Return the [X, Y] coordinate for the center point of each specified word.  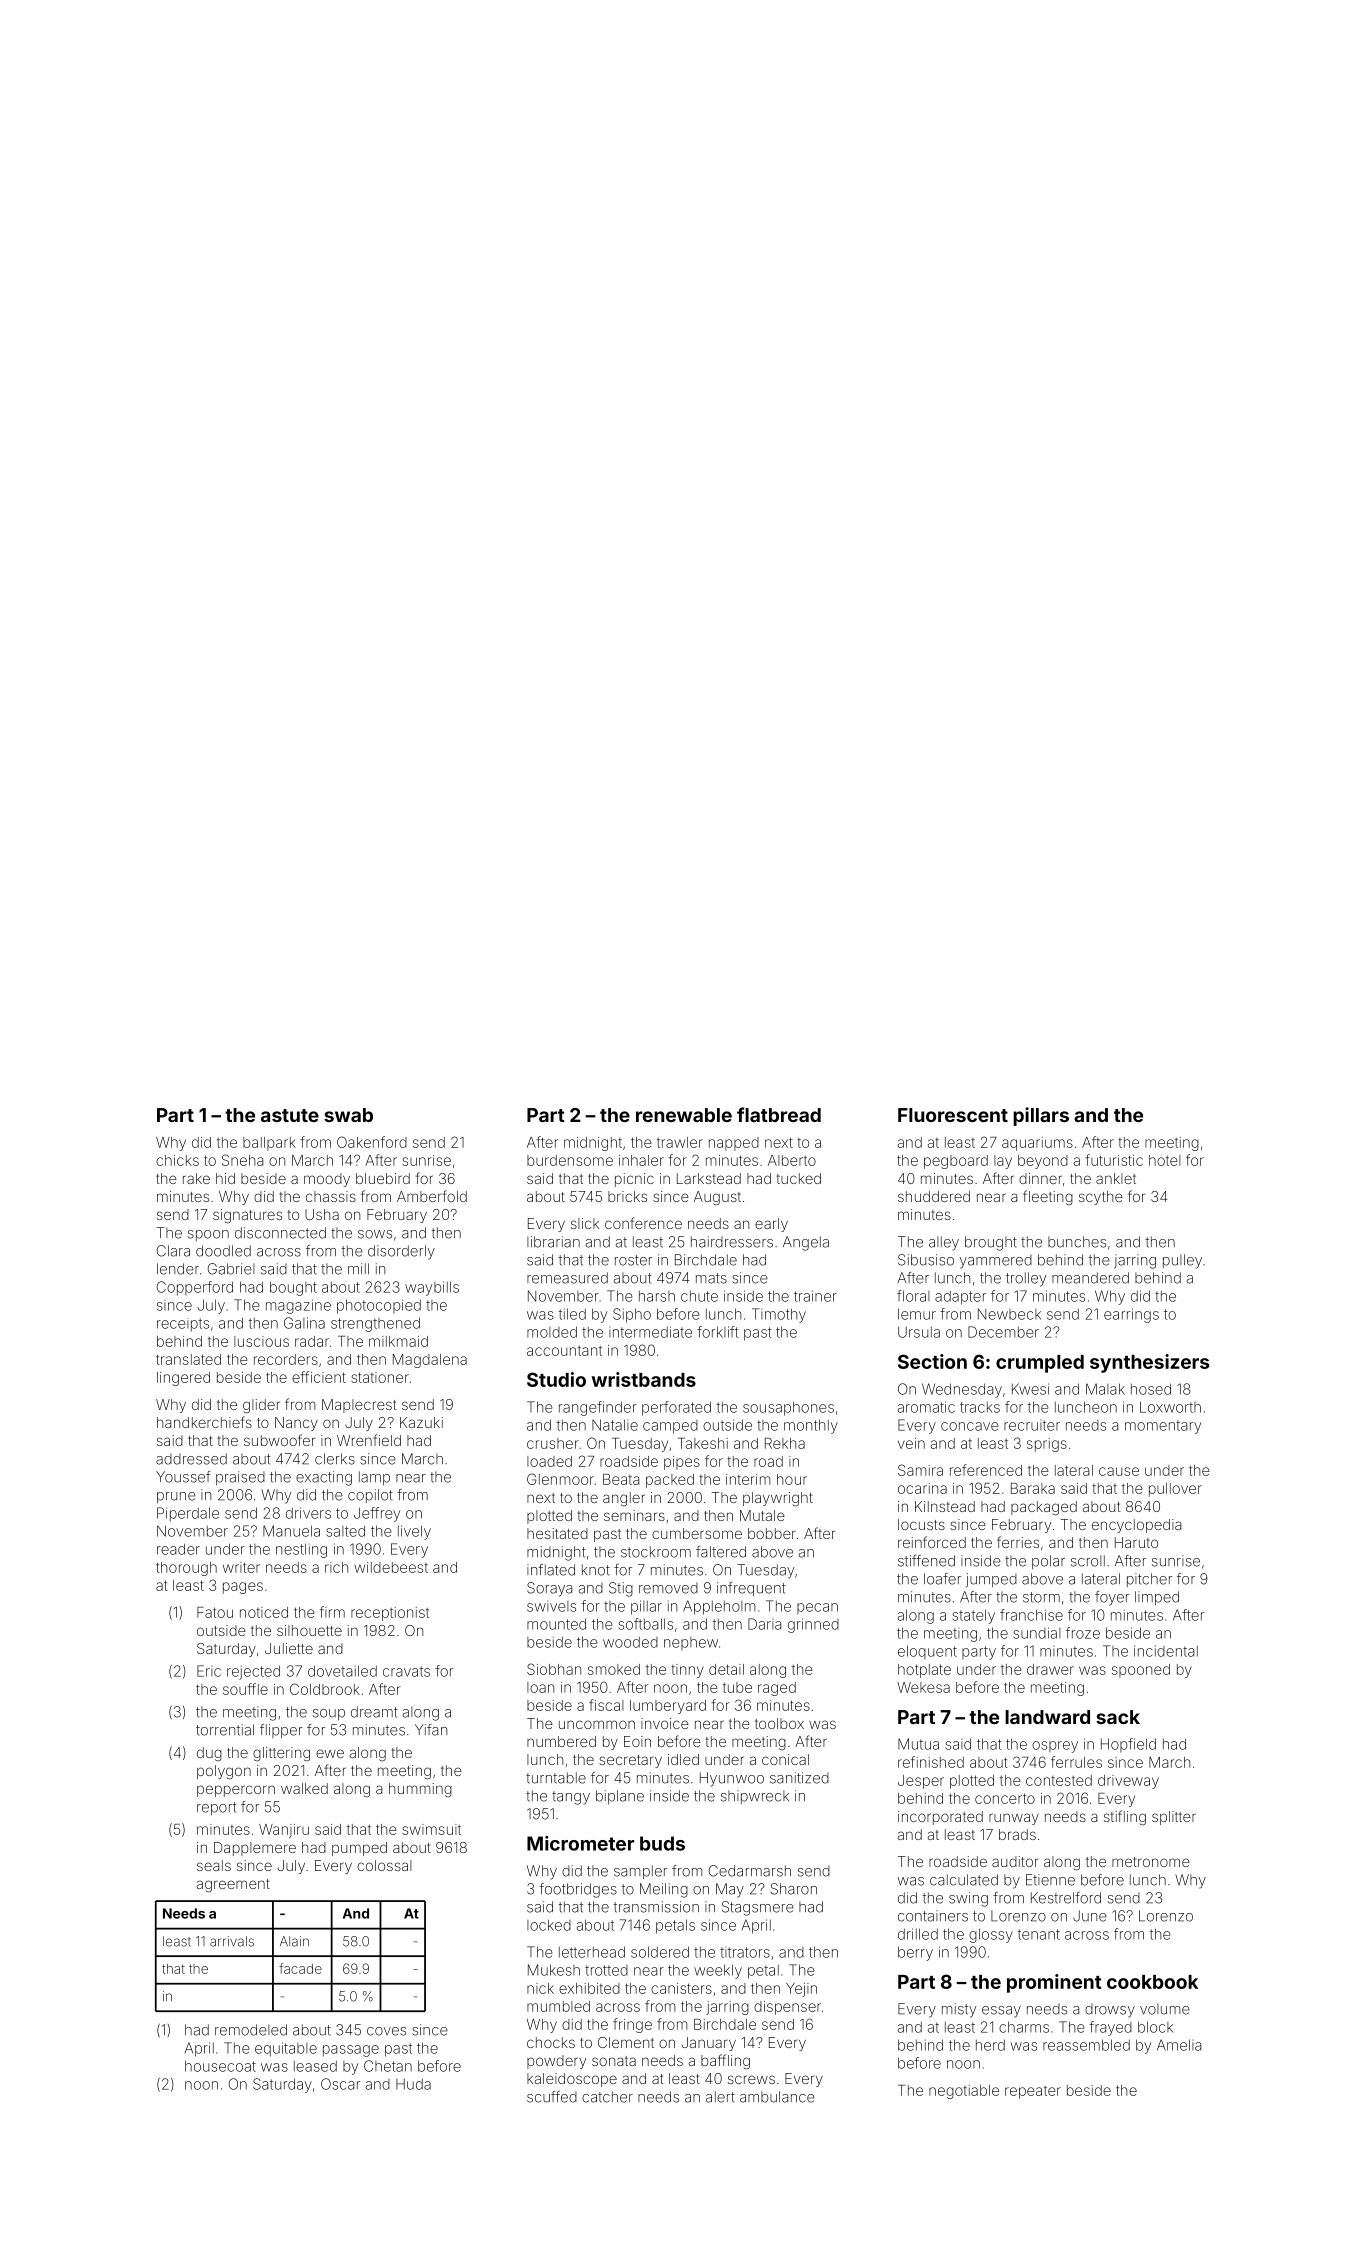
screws [751, 2079]
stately [973, 1616]
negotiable [964, 2092]
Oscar [340, 2084]
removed [668, 1588]
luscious [261, 1341]
